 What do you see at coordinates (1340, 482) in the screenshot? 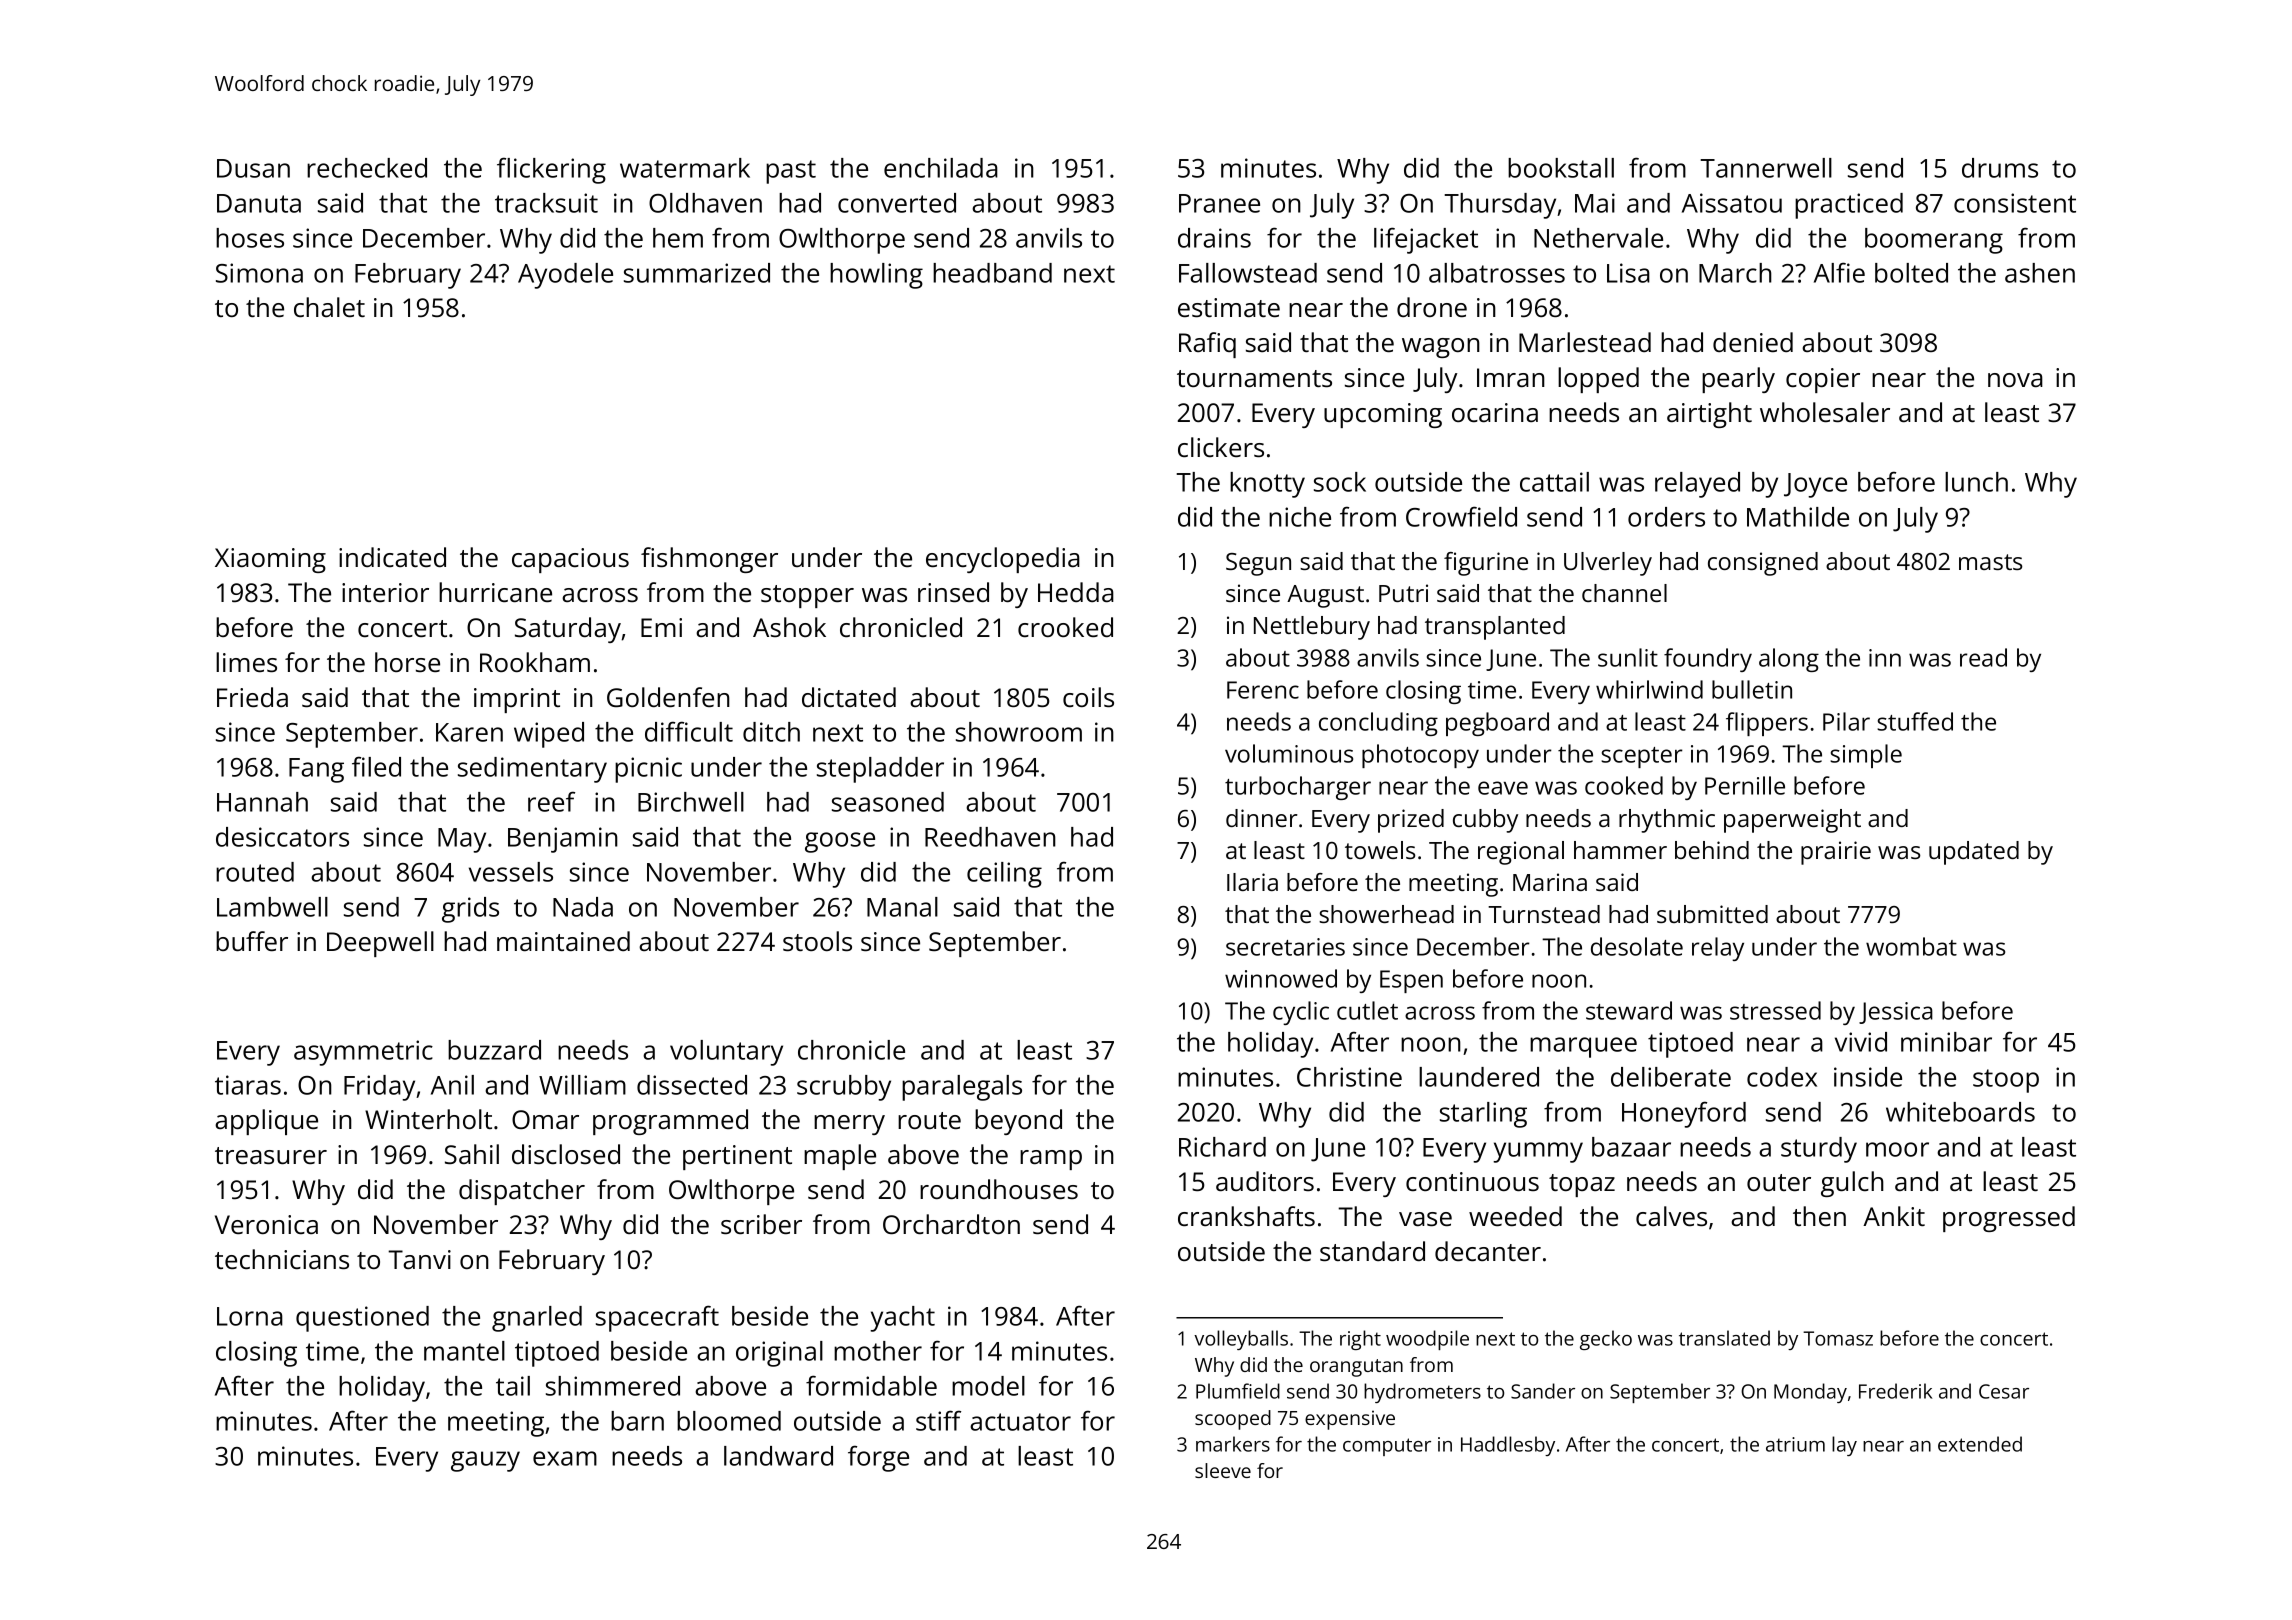
I see `sock` at bounding box center [1340, 482].
